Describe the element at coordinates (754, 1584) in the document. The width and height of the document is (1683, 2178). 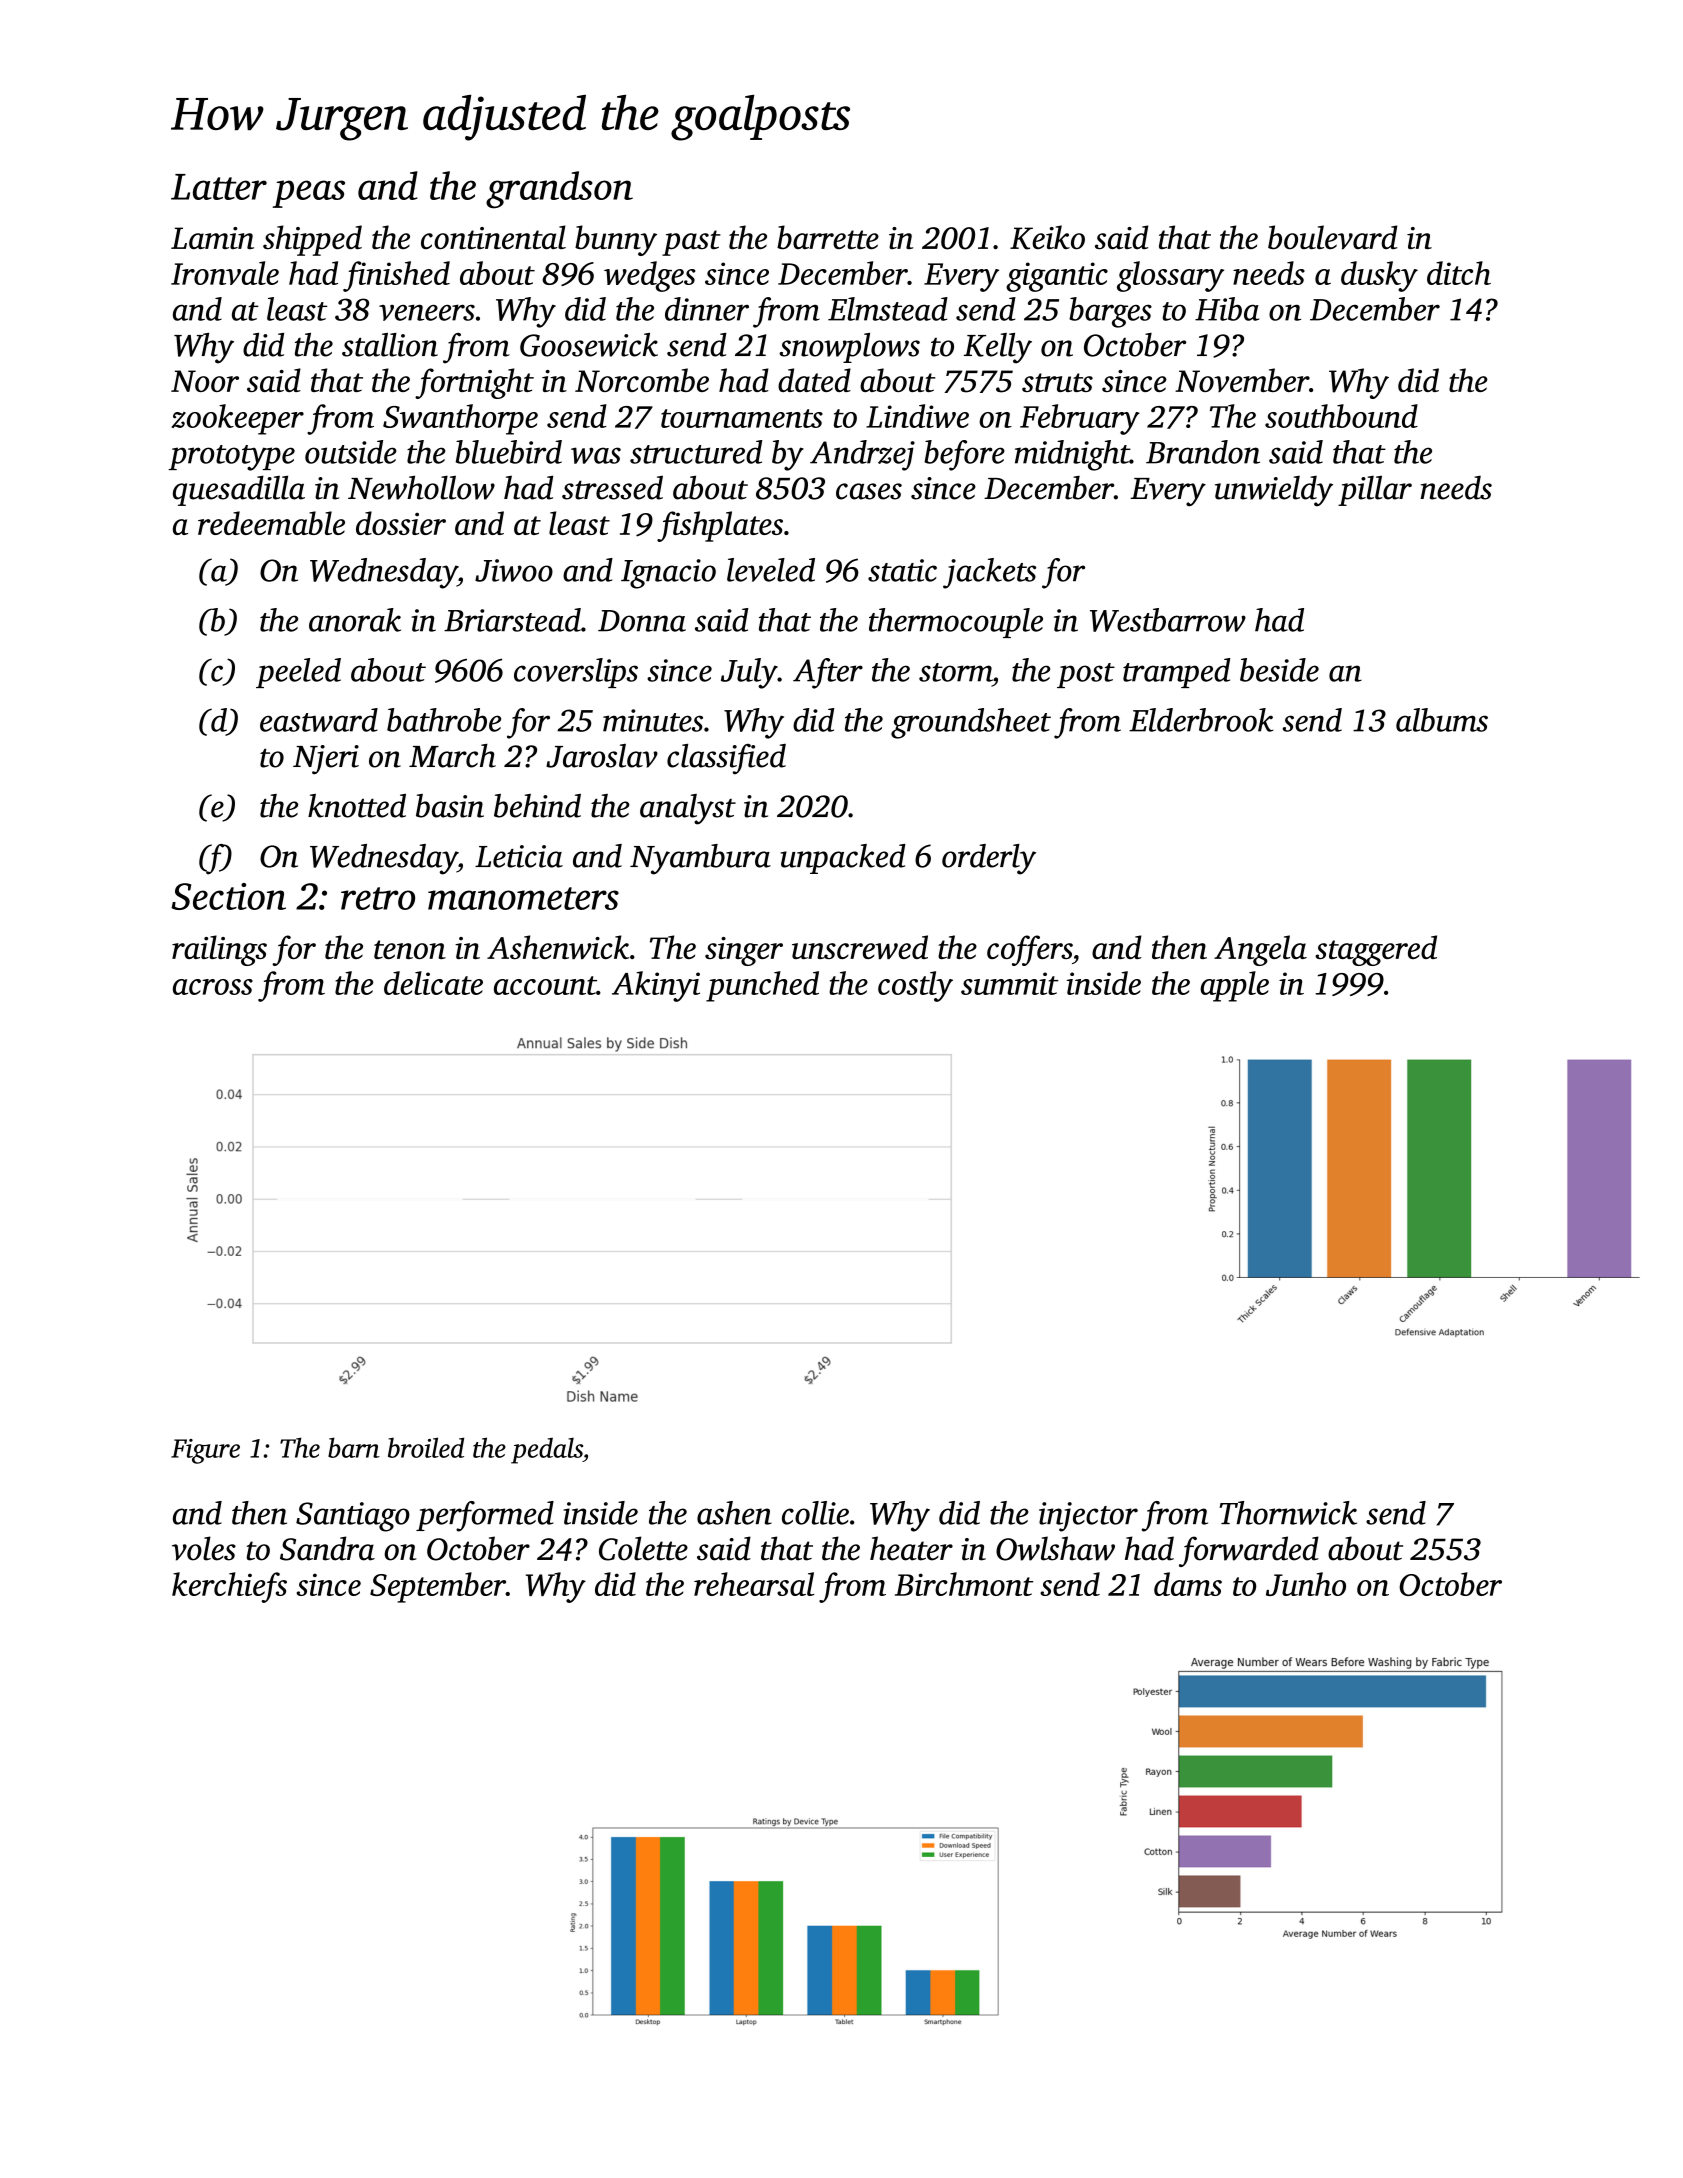
I see `rehearsal` at that location.
